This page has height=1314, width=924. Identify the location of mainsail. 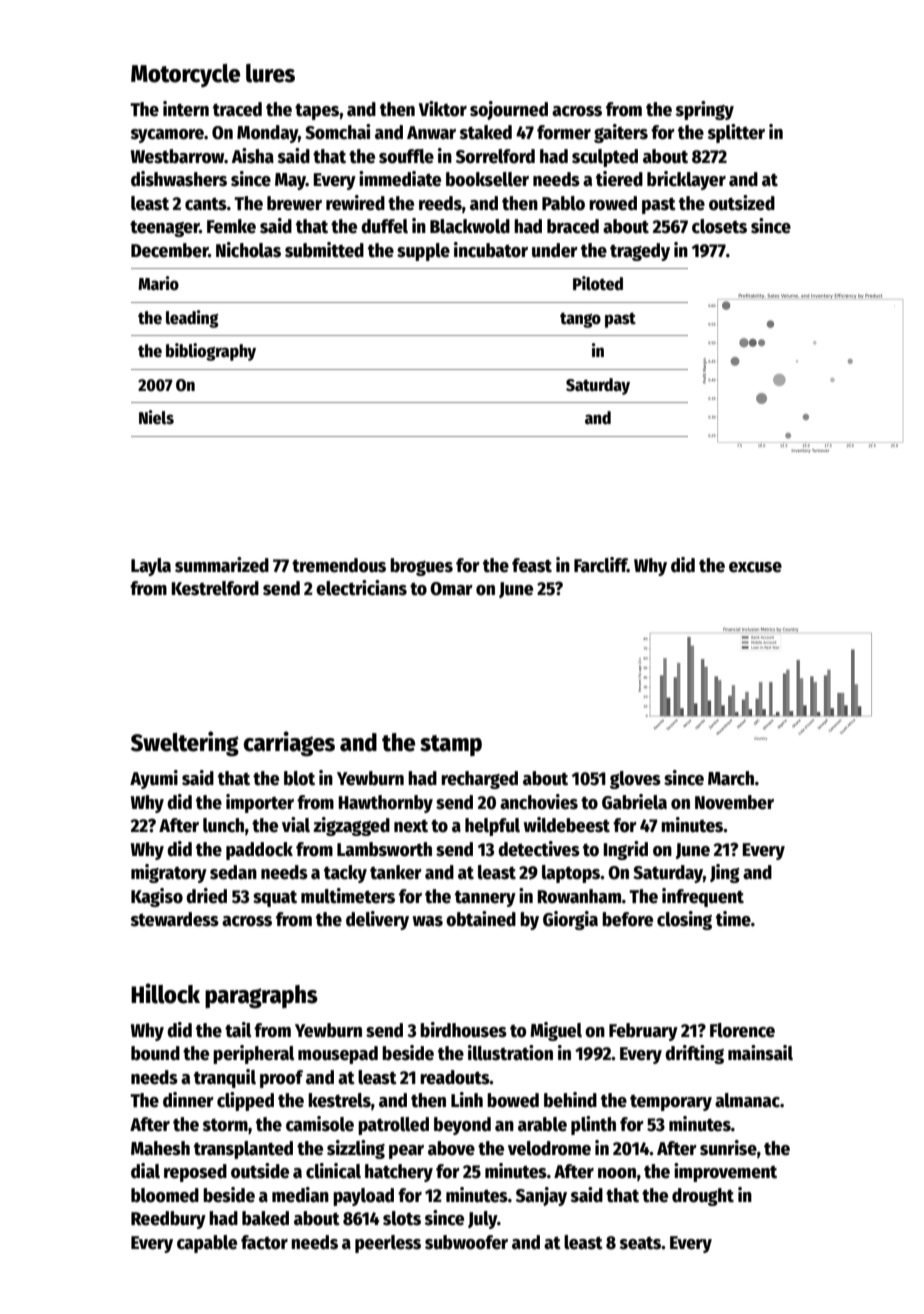
(760, 1053).
